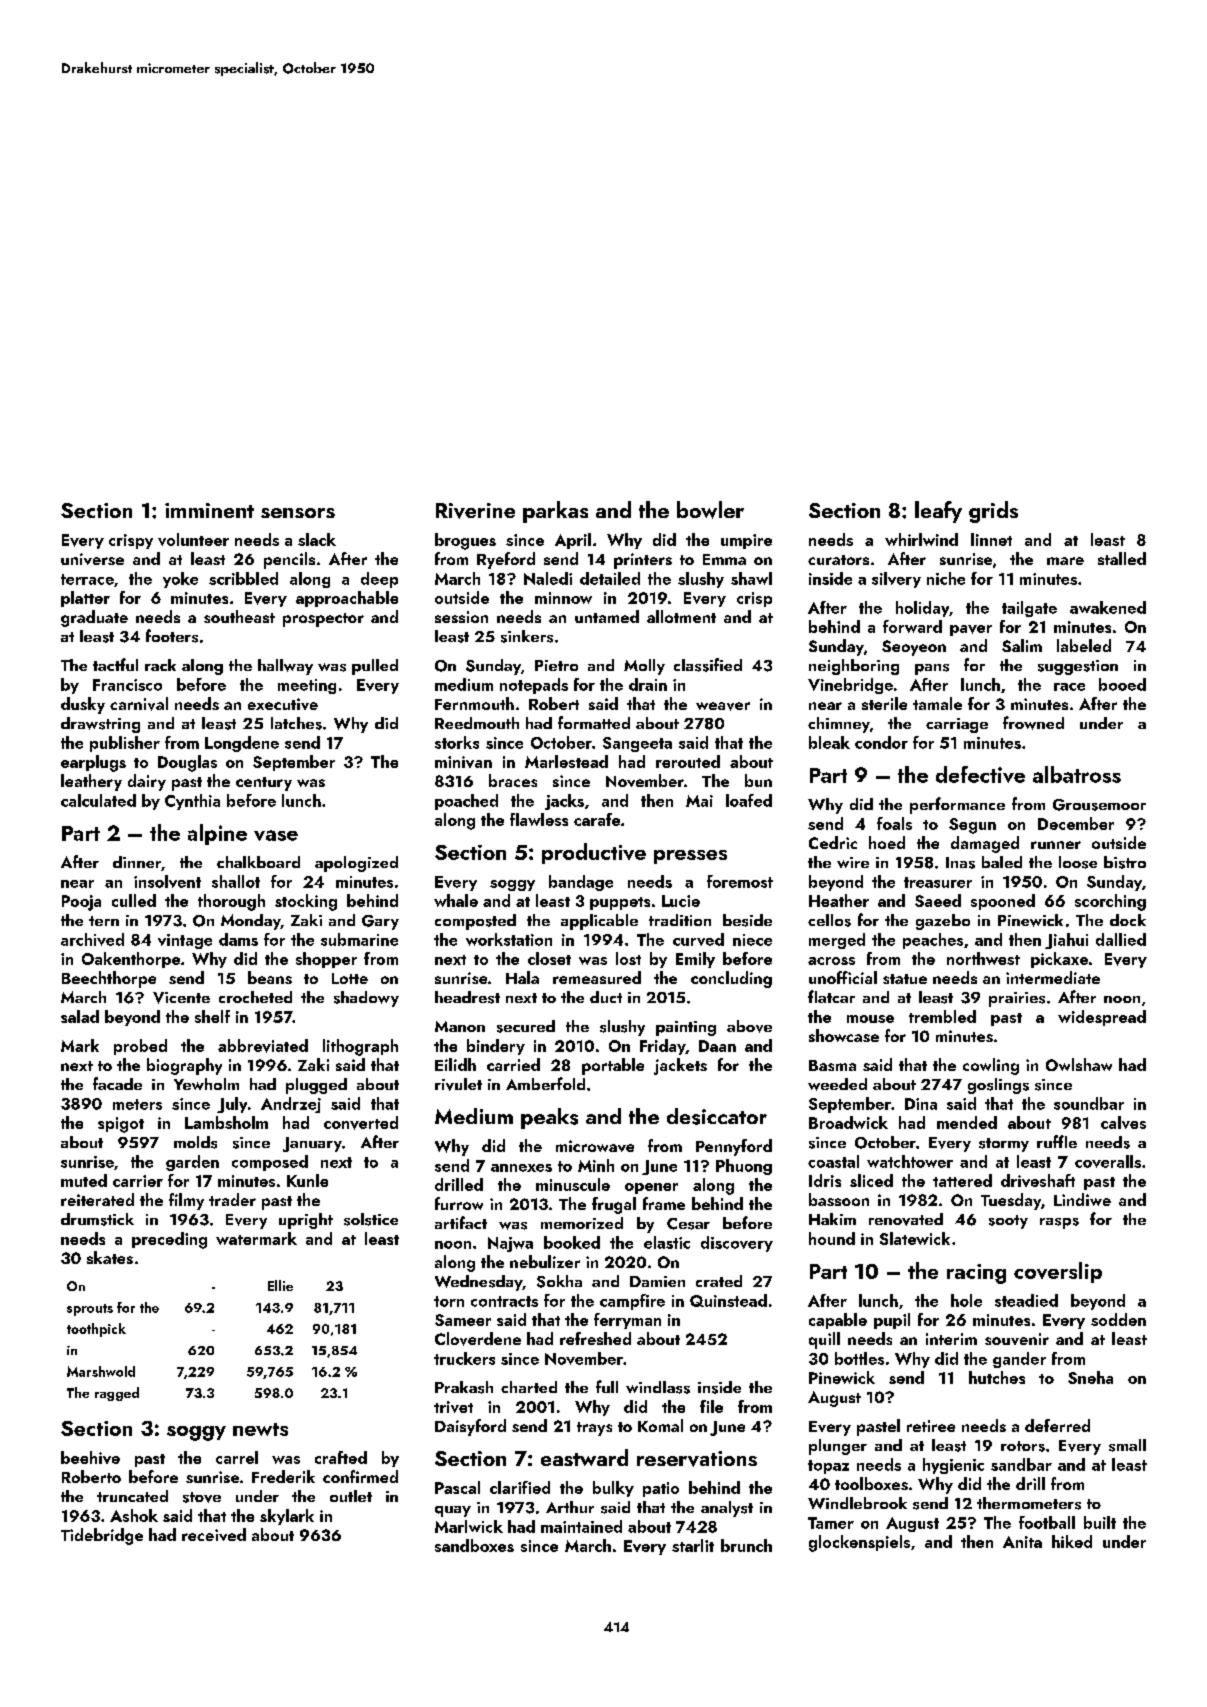 The height and width of the screenshot is (1707, 1207). What do you see at coordinates (475, 922) in the screenshot?
I see `composted` at bounding box center [475, 922].
